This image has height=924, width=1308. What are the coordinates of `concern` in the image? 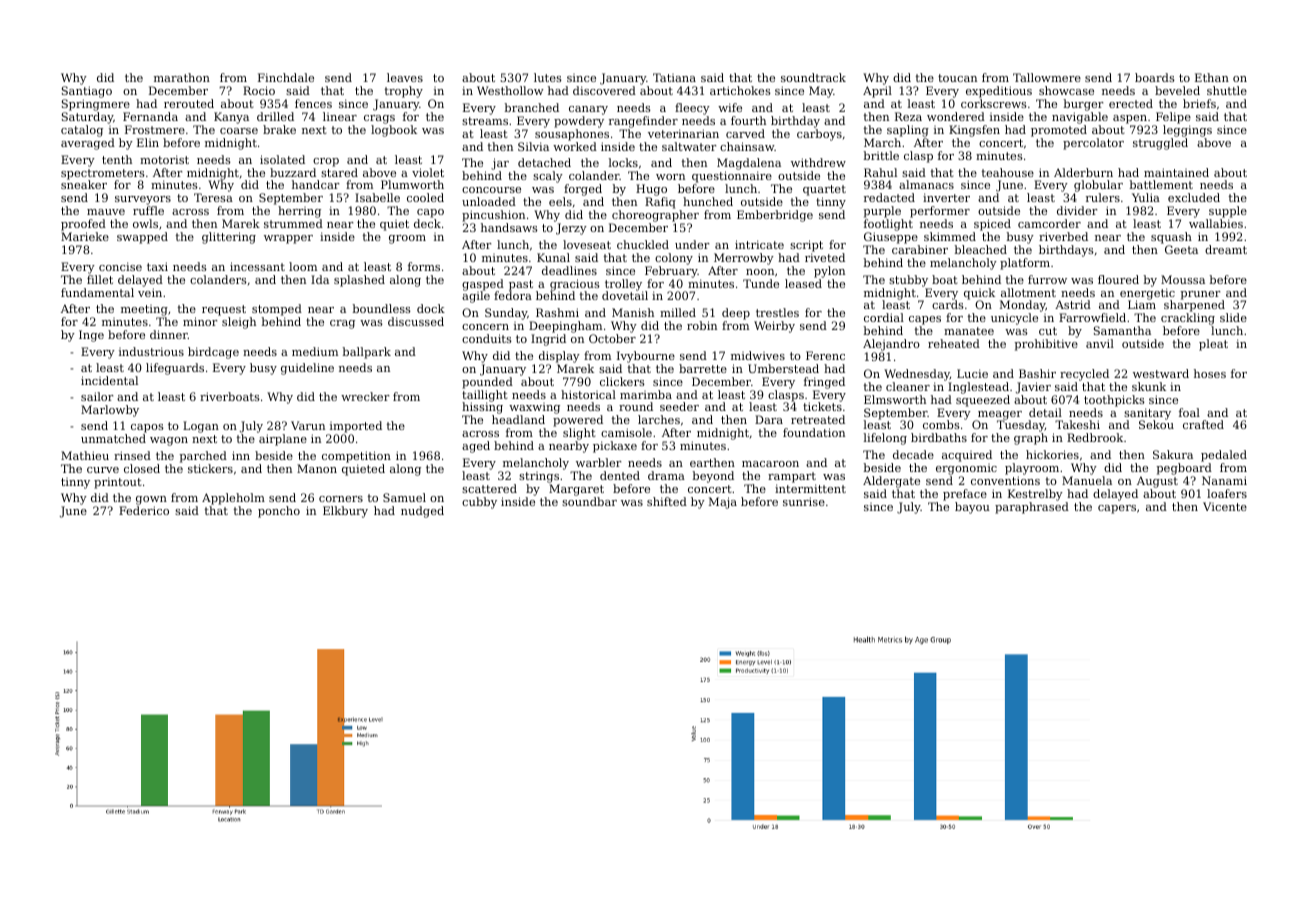 It's located at (485, 327).
